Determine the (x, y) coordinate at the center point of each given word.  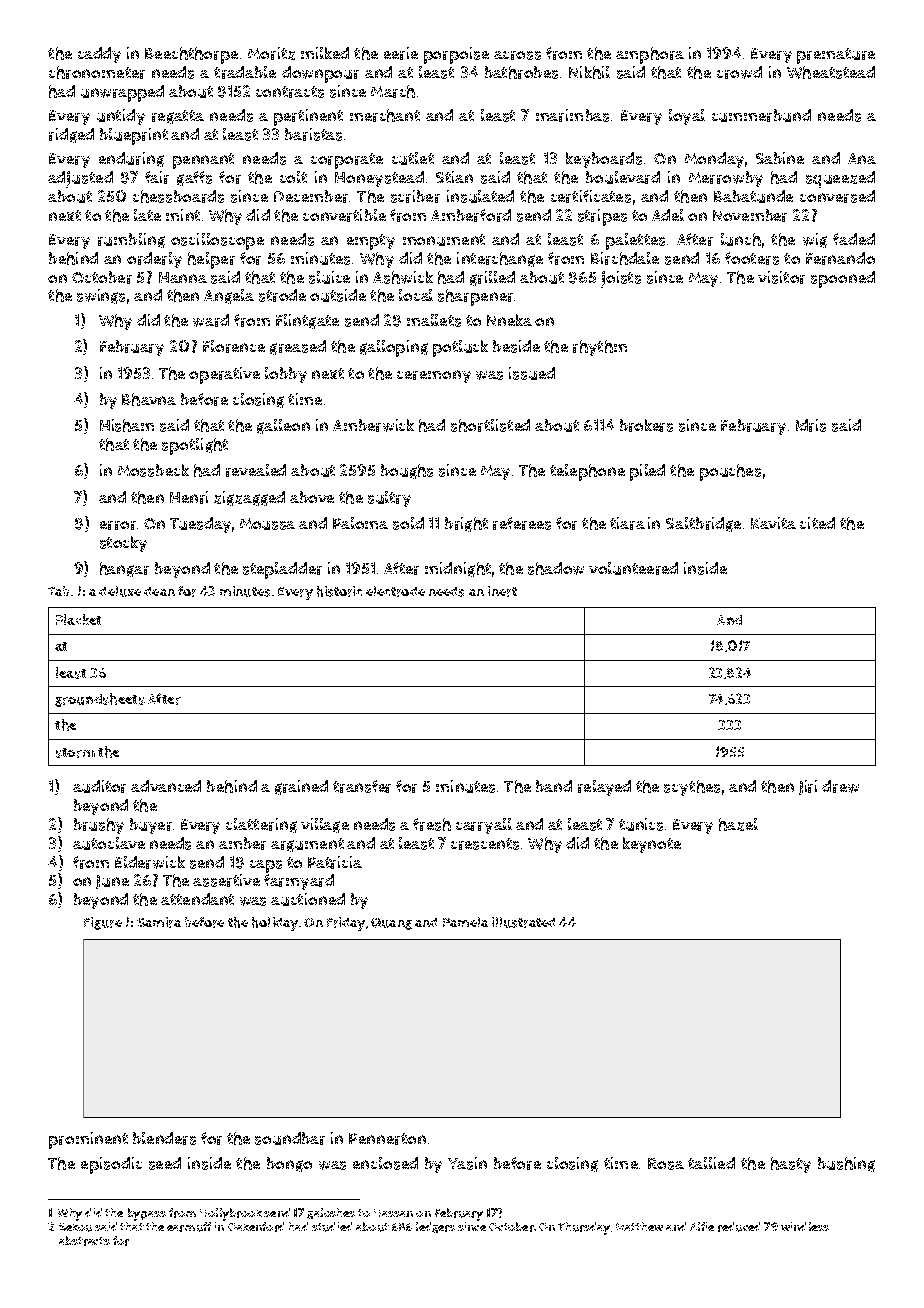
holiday (275, 924)
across (517, 55)
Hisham (127, 425)
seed (165, 1163)
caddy (99, 55)
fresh (432, 824)
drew (840, 786)
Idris (811, 425)
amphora (650, 55)
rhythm (600, 348)
